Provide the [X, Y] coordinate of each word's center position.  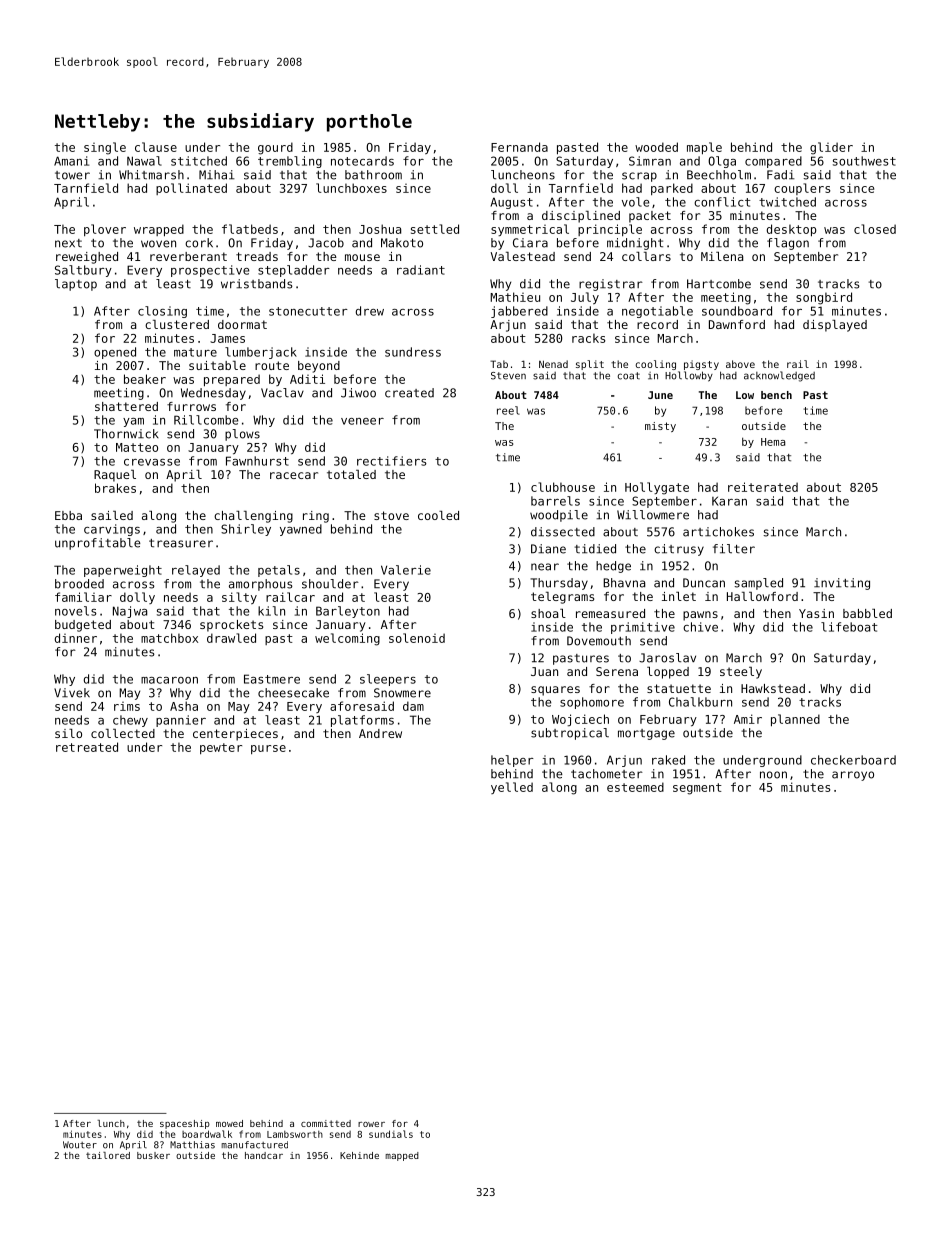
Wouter [80, 1145]
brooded [79, 584]
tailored [108, 1155]
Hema [773, 442]
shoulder [330, 584]
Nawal [144, 161]
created [409, 393]
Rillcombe [206, 420]
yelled [512, 788]
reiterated [763, 487]
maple [704, 148]
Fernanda [519, 147]
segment [697, 789]
